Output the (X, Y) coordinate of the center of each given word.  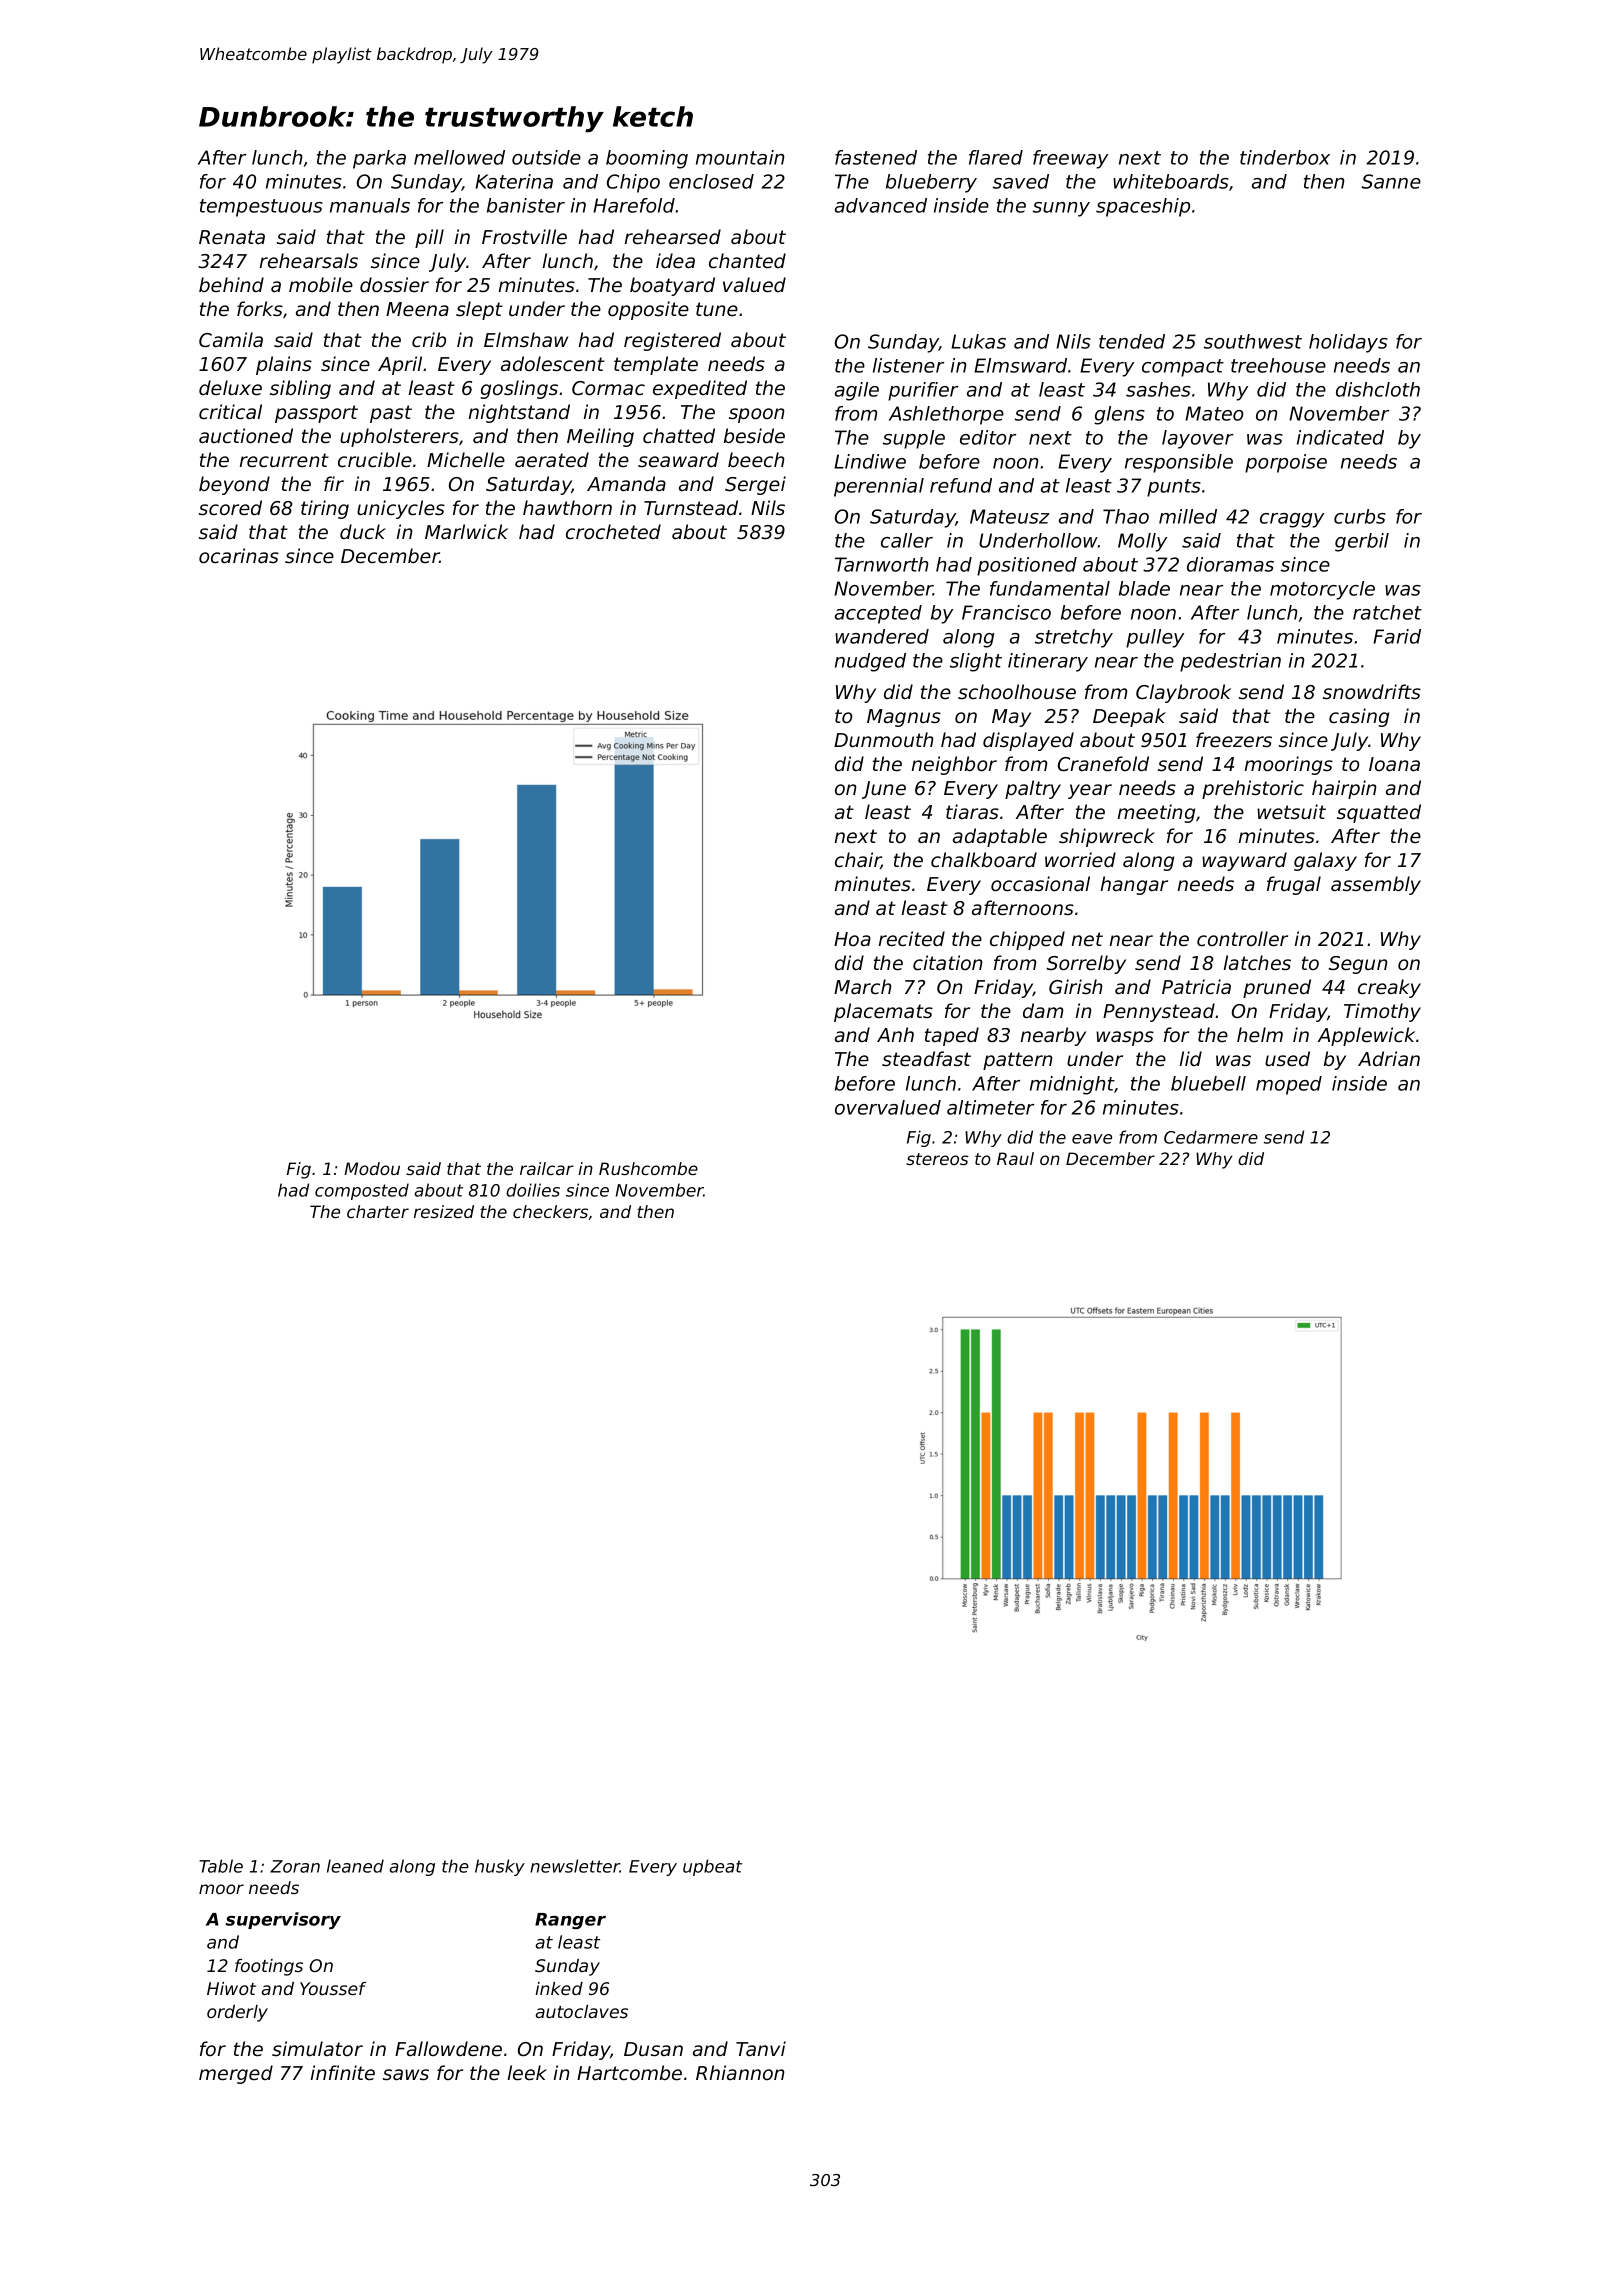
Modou (372, 1168)
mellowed (459, 157)
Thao (1126, 516)
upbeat (713, 1867)
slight (976, 662)
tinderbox (1285, 157)
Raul (1015, 1158)
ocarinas (239, 556)
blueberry (931, 183)
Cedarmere (1211, 1137)
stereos (937, 1159)
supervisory (283, 1920)
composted (362, 1191)
